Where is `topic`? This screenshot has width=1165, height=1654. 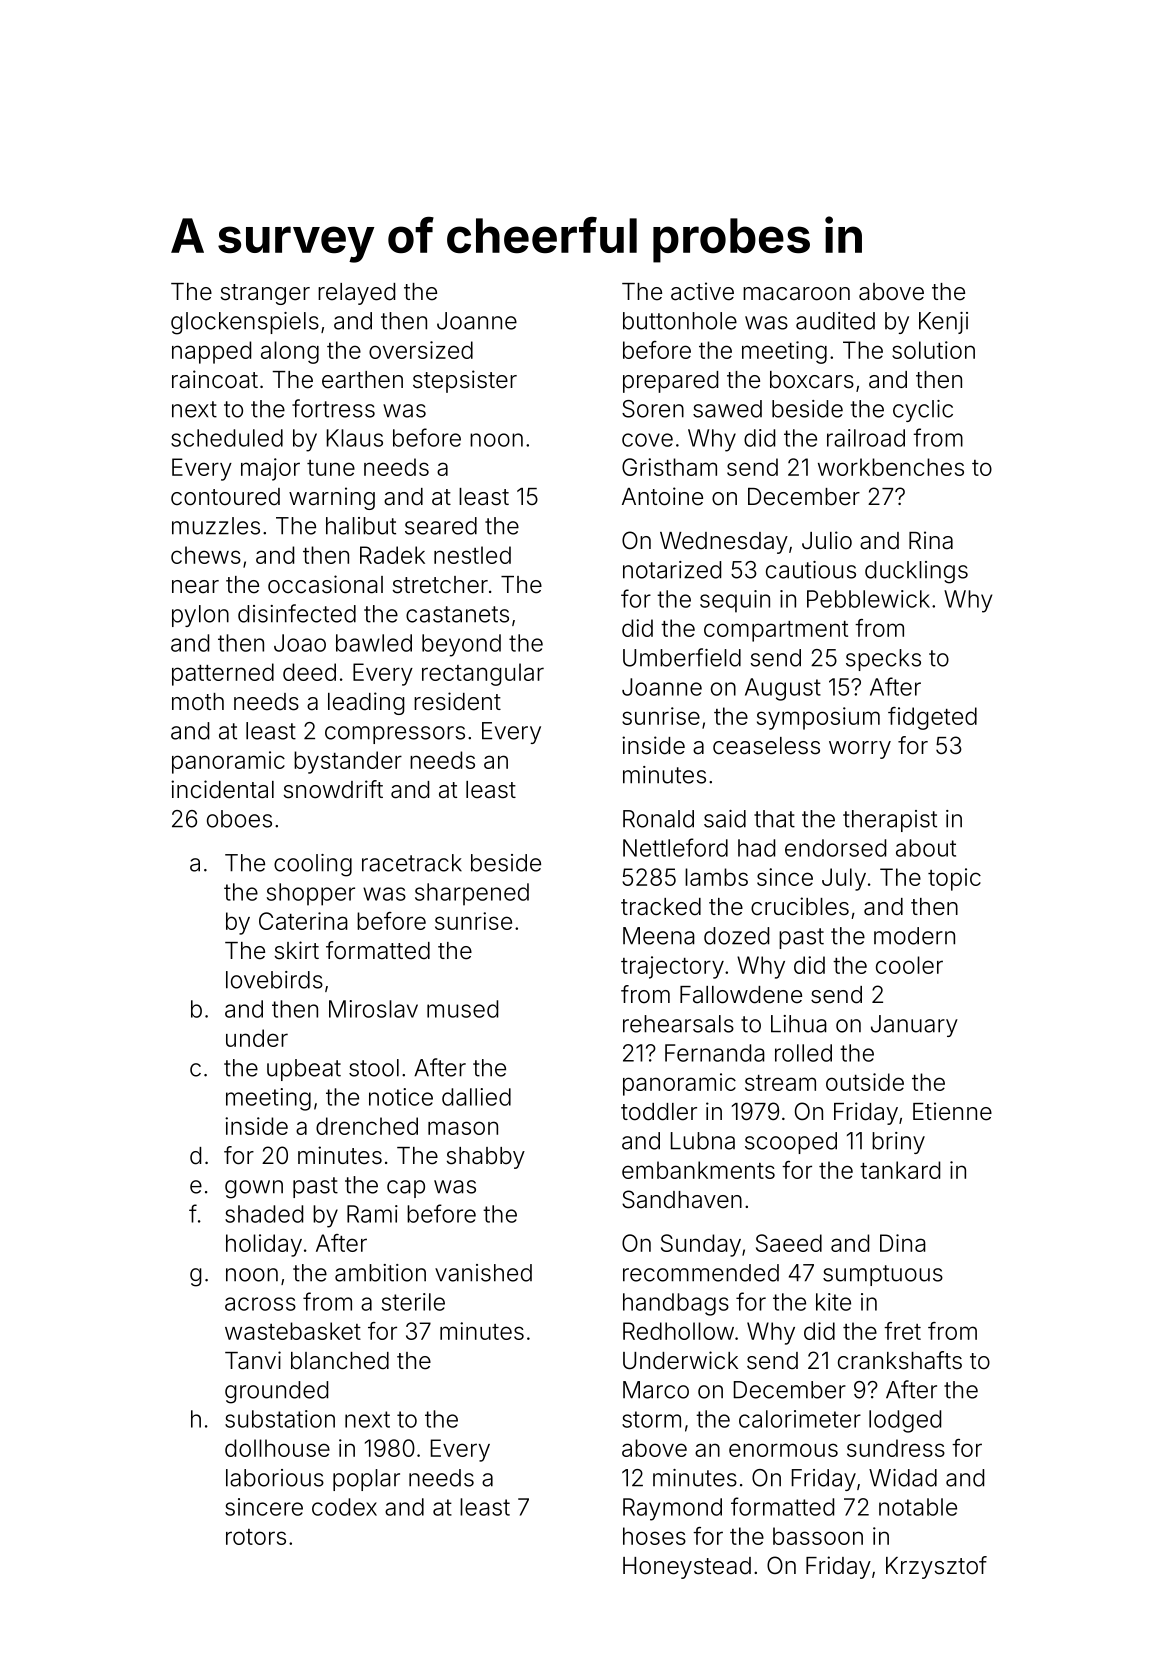
topic is located at coordinates (954, 879).
